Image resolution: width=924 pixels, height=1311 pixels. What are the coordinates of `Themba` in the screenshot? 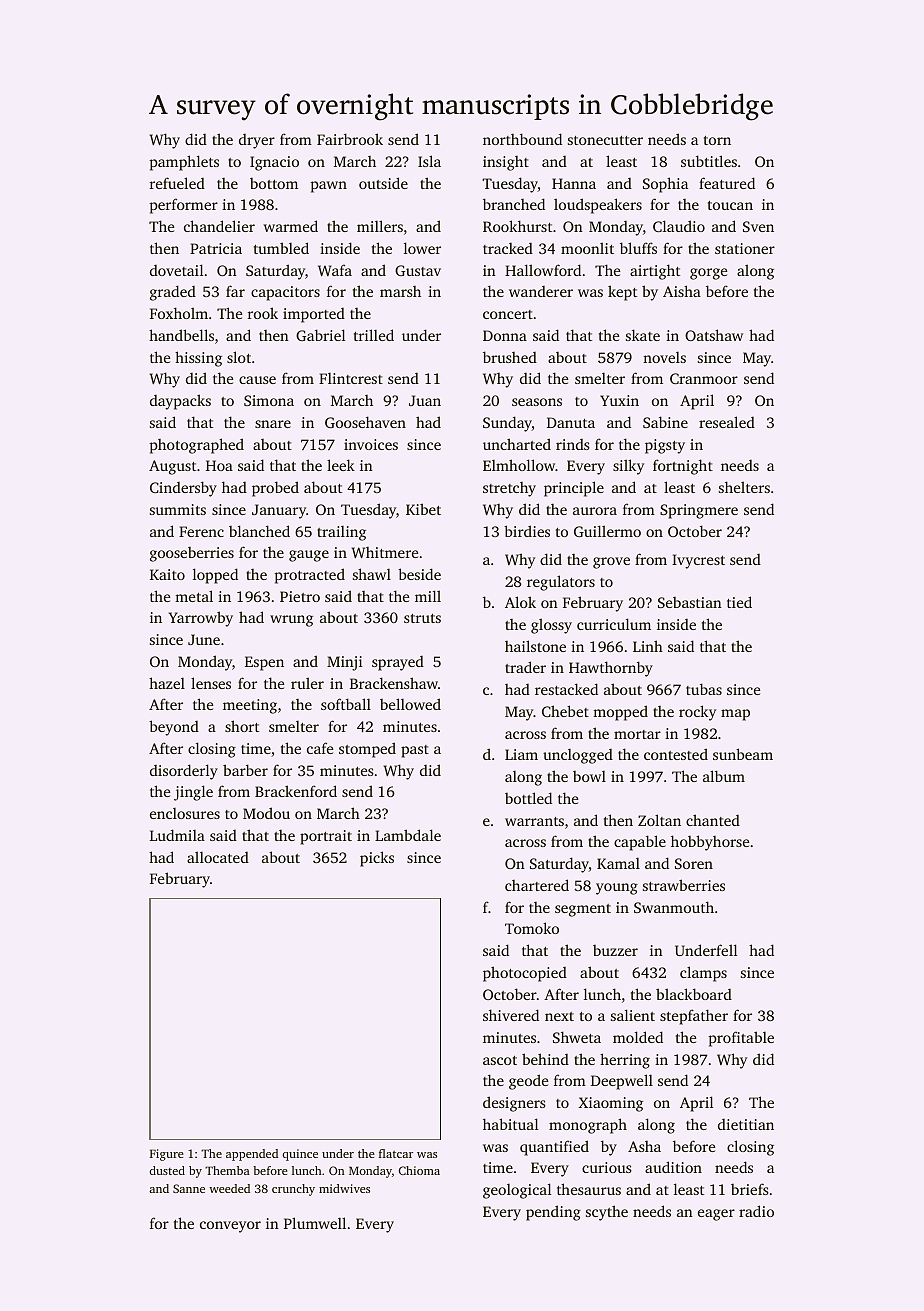 It's located at (227, 1170).
